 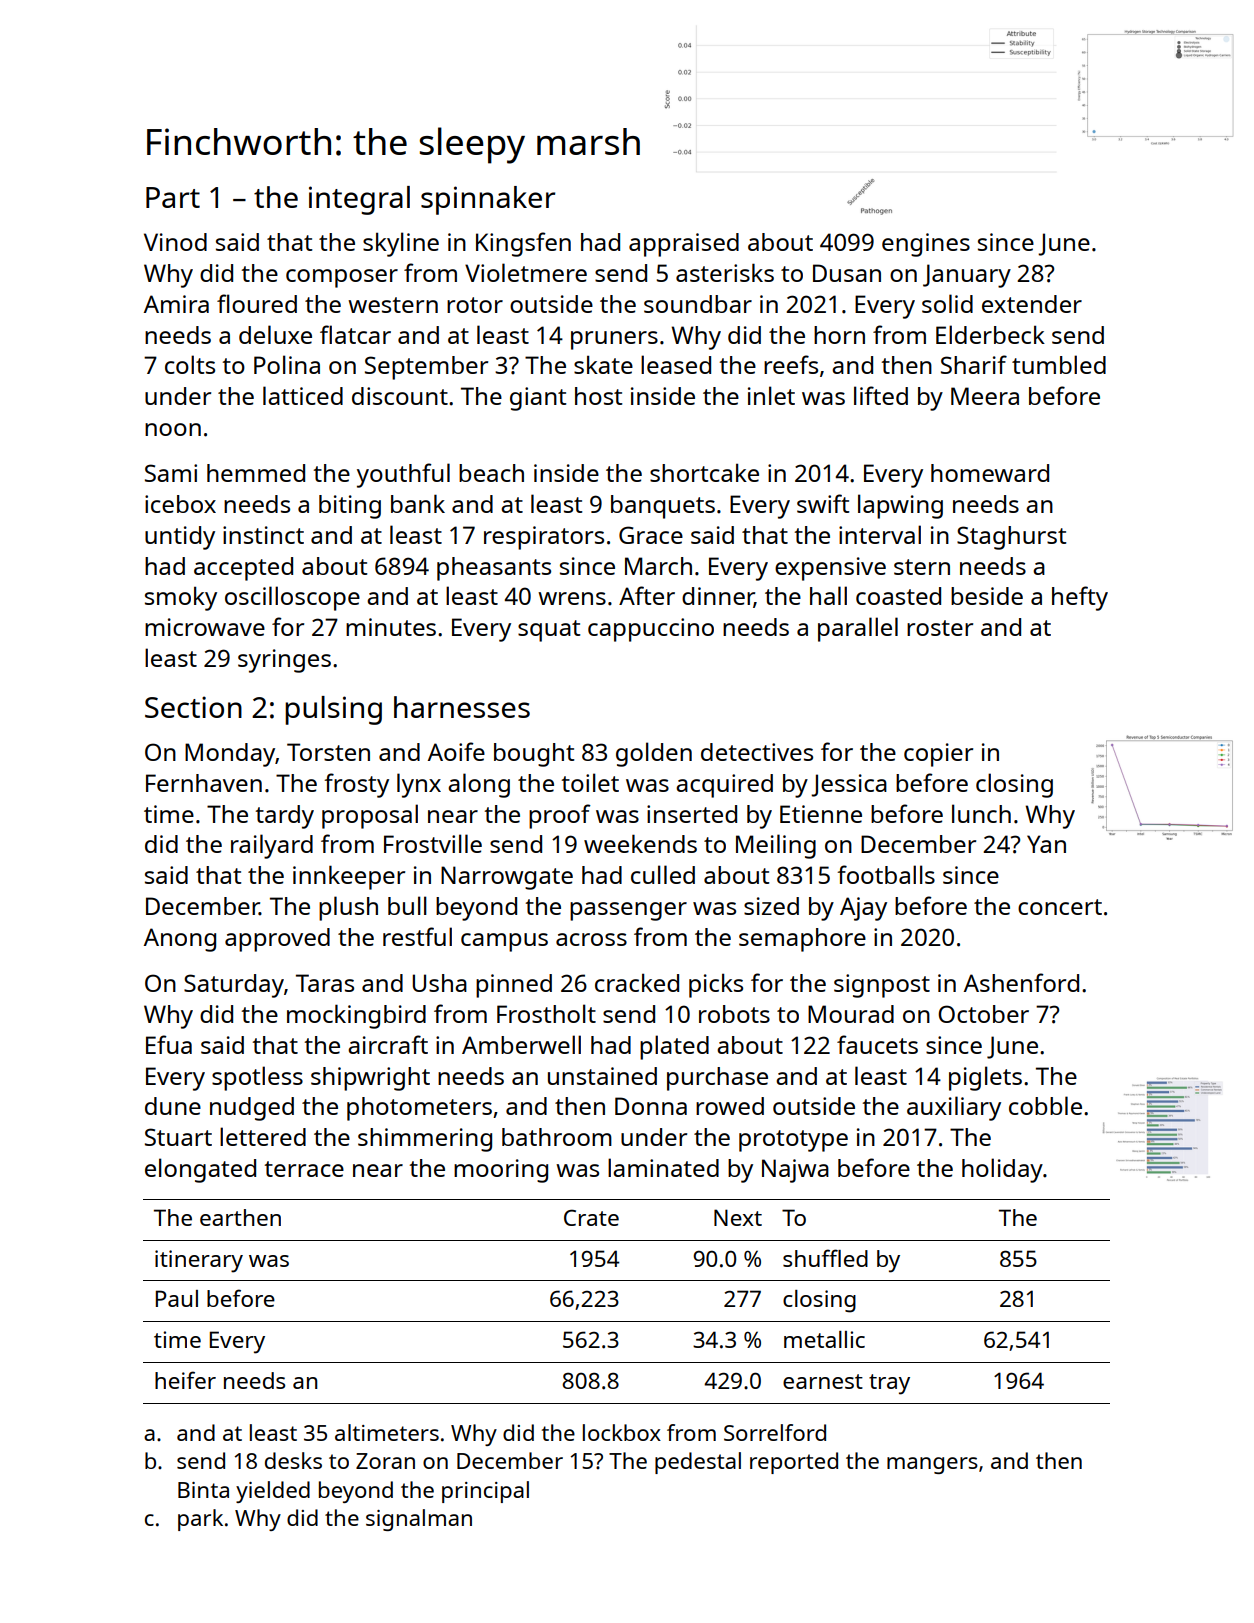 I want to click on engines, so click(x=926, y=245).
